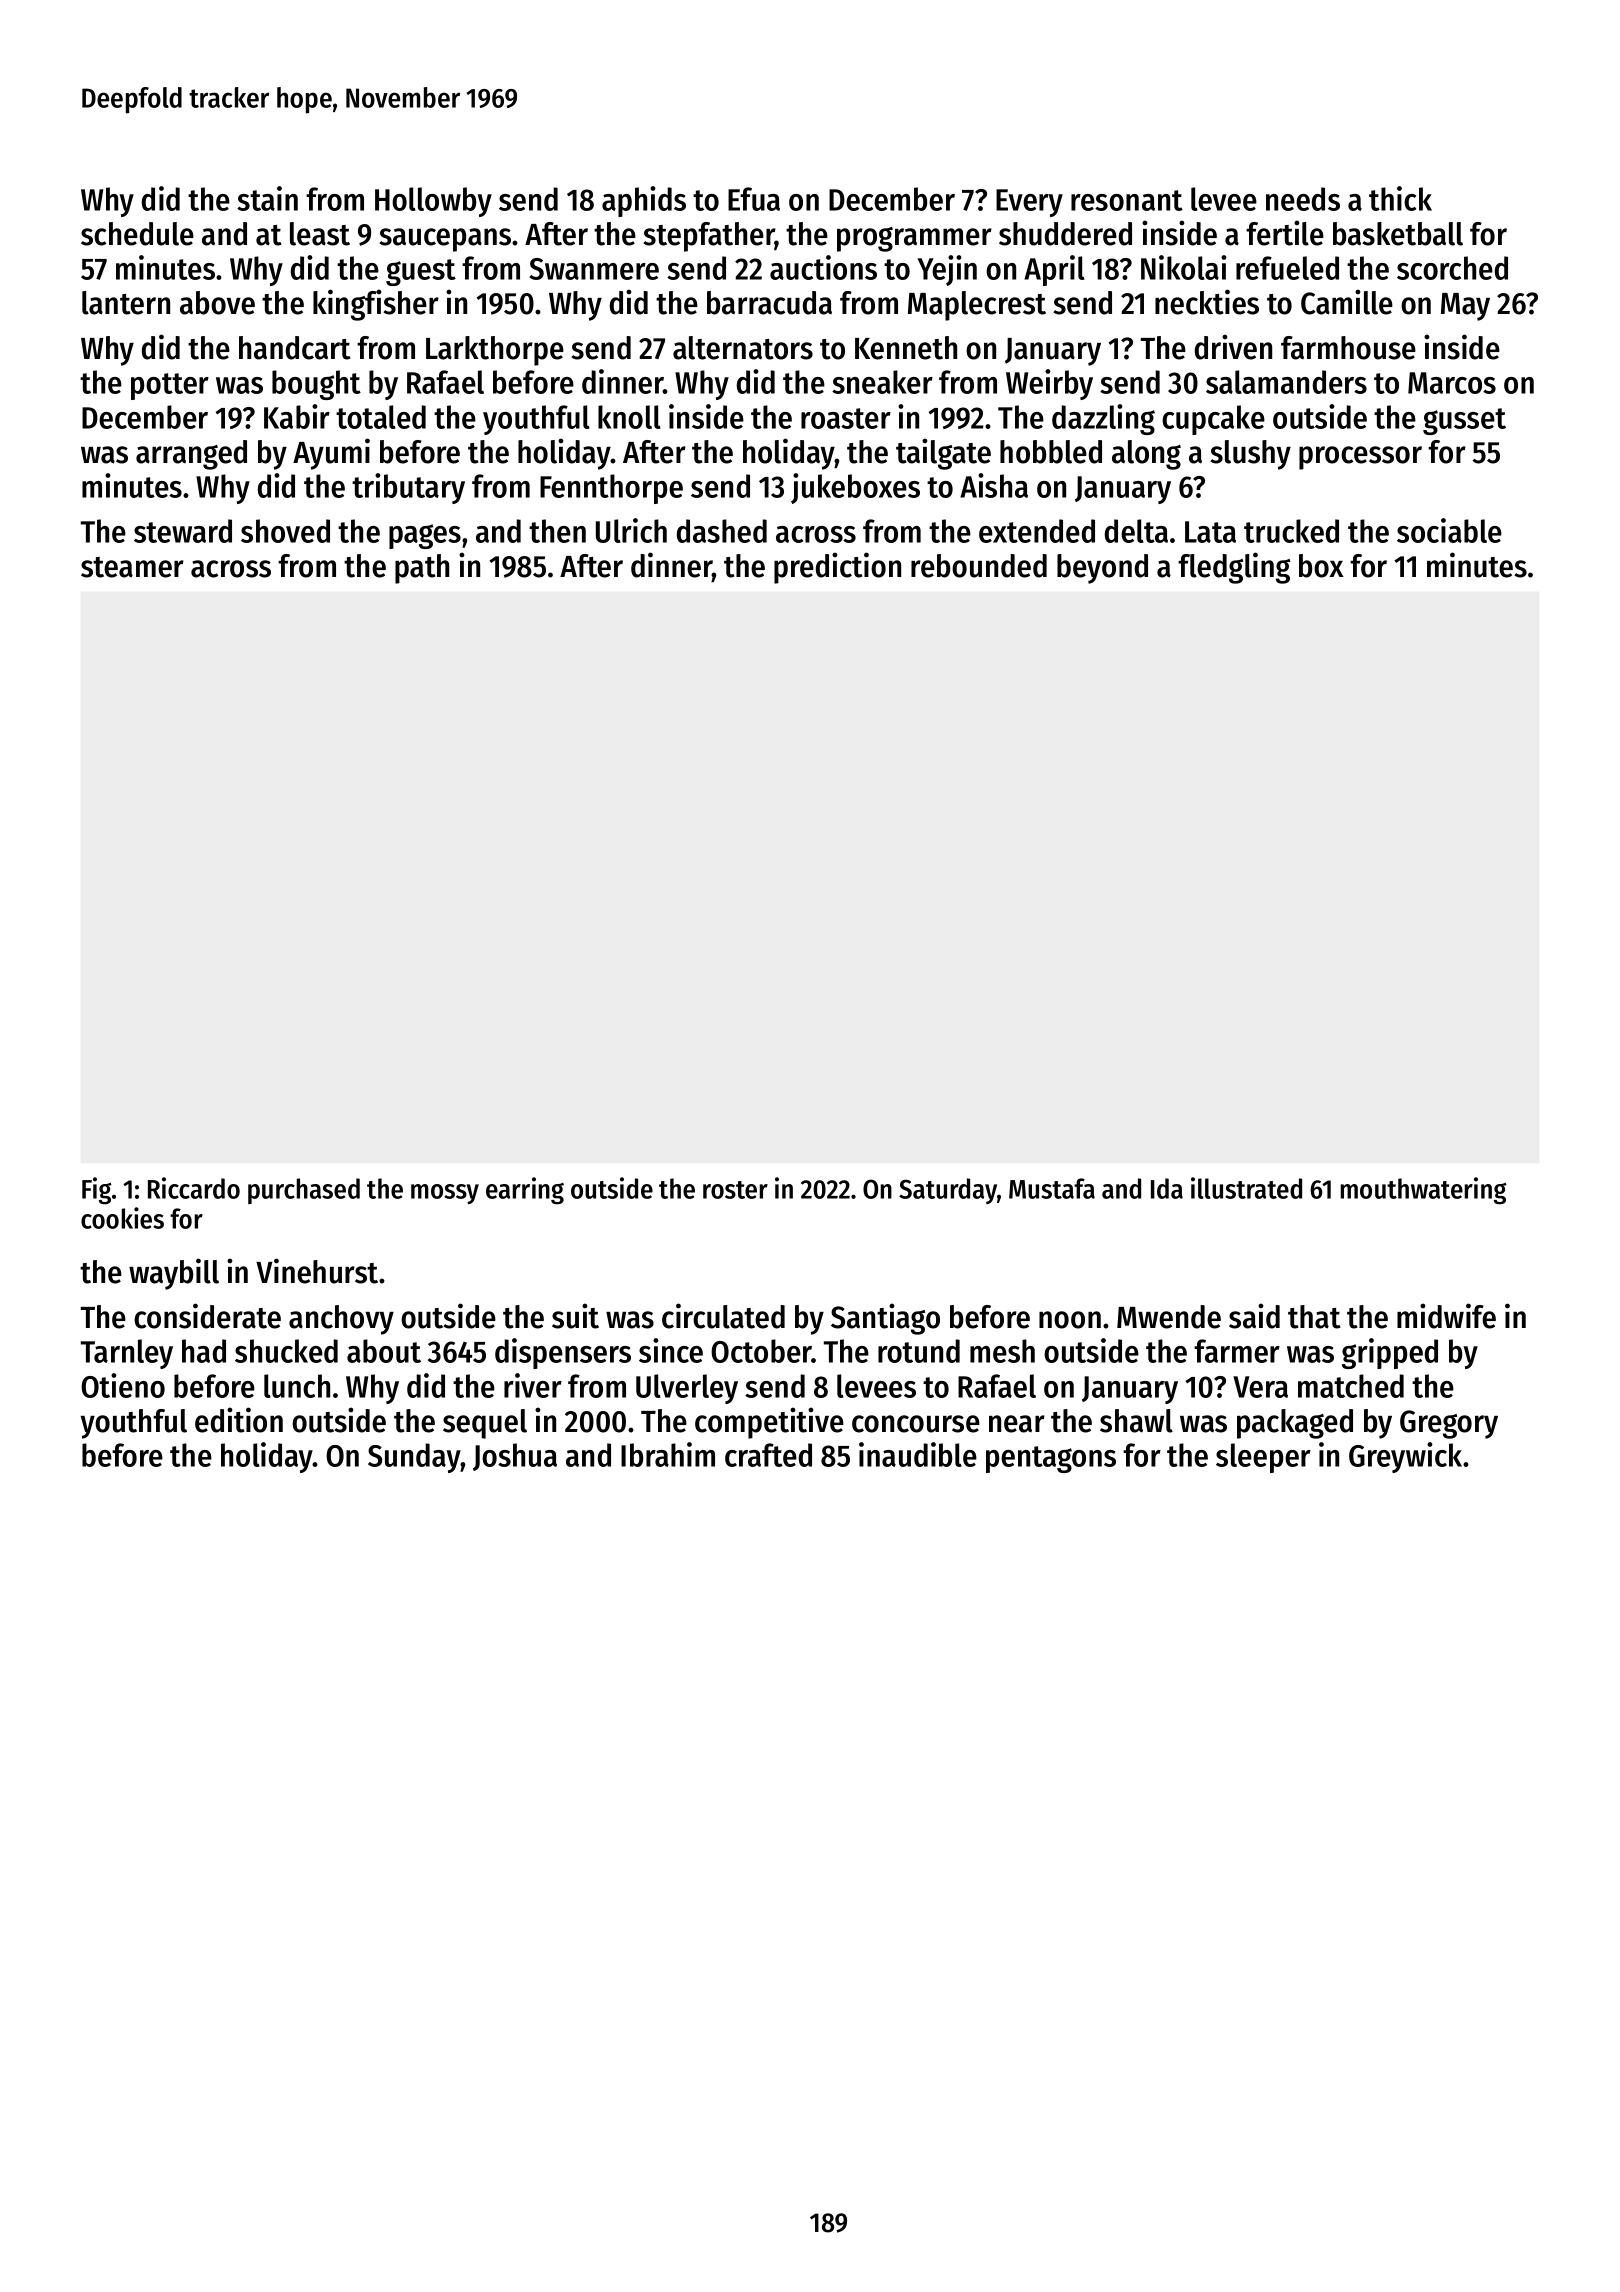  I want to click on Saturday, so click(948, 1191).
